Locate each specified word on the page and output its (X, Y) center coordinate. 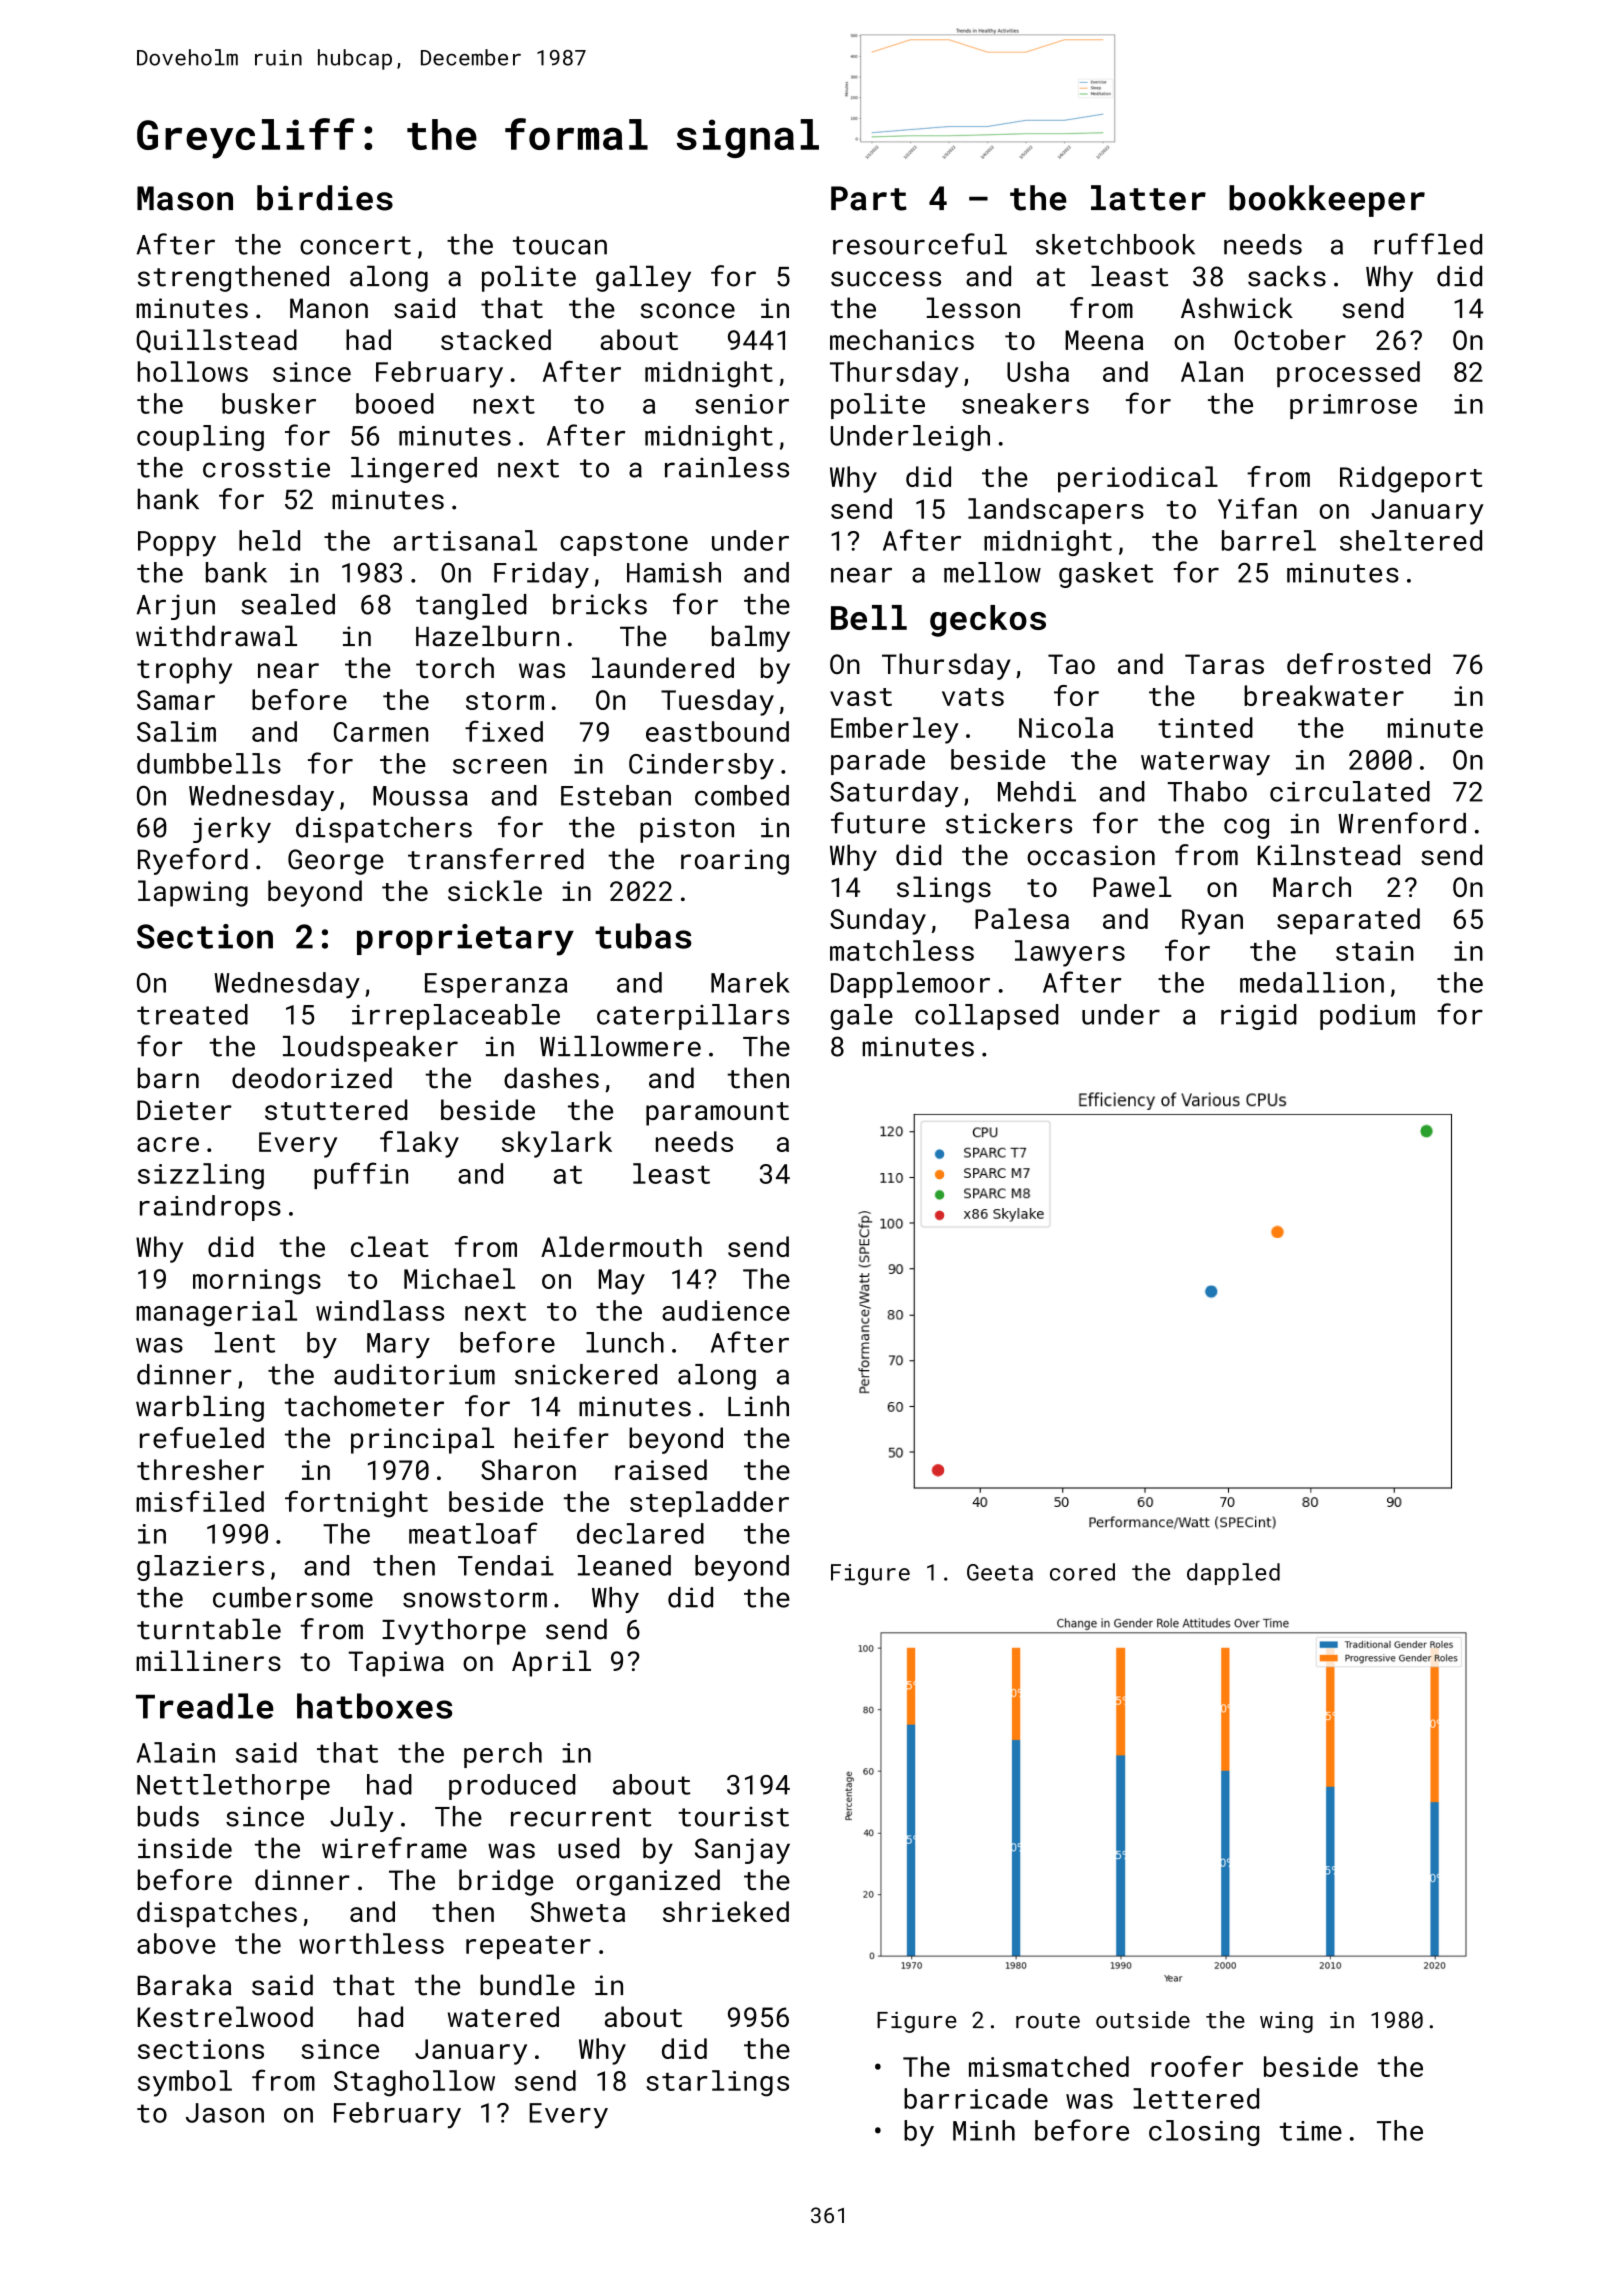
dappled (1233, 1574)
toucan (560, 245)
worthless (371, 1943)
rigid (1259, 1017)
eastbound (717, 731)
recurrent (581, 1817)
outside (1143, 2020)
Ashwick (1237, 308)
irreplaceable (456, 1017)
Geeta (1000, 1572)
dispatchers (384, 830)
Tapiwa (396, 1664)
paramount (717, 1114)
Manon (329, 308)
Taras (1224, 664)
